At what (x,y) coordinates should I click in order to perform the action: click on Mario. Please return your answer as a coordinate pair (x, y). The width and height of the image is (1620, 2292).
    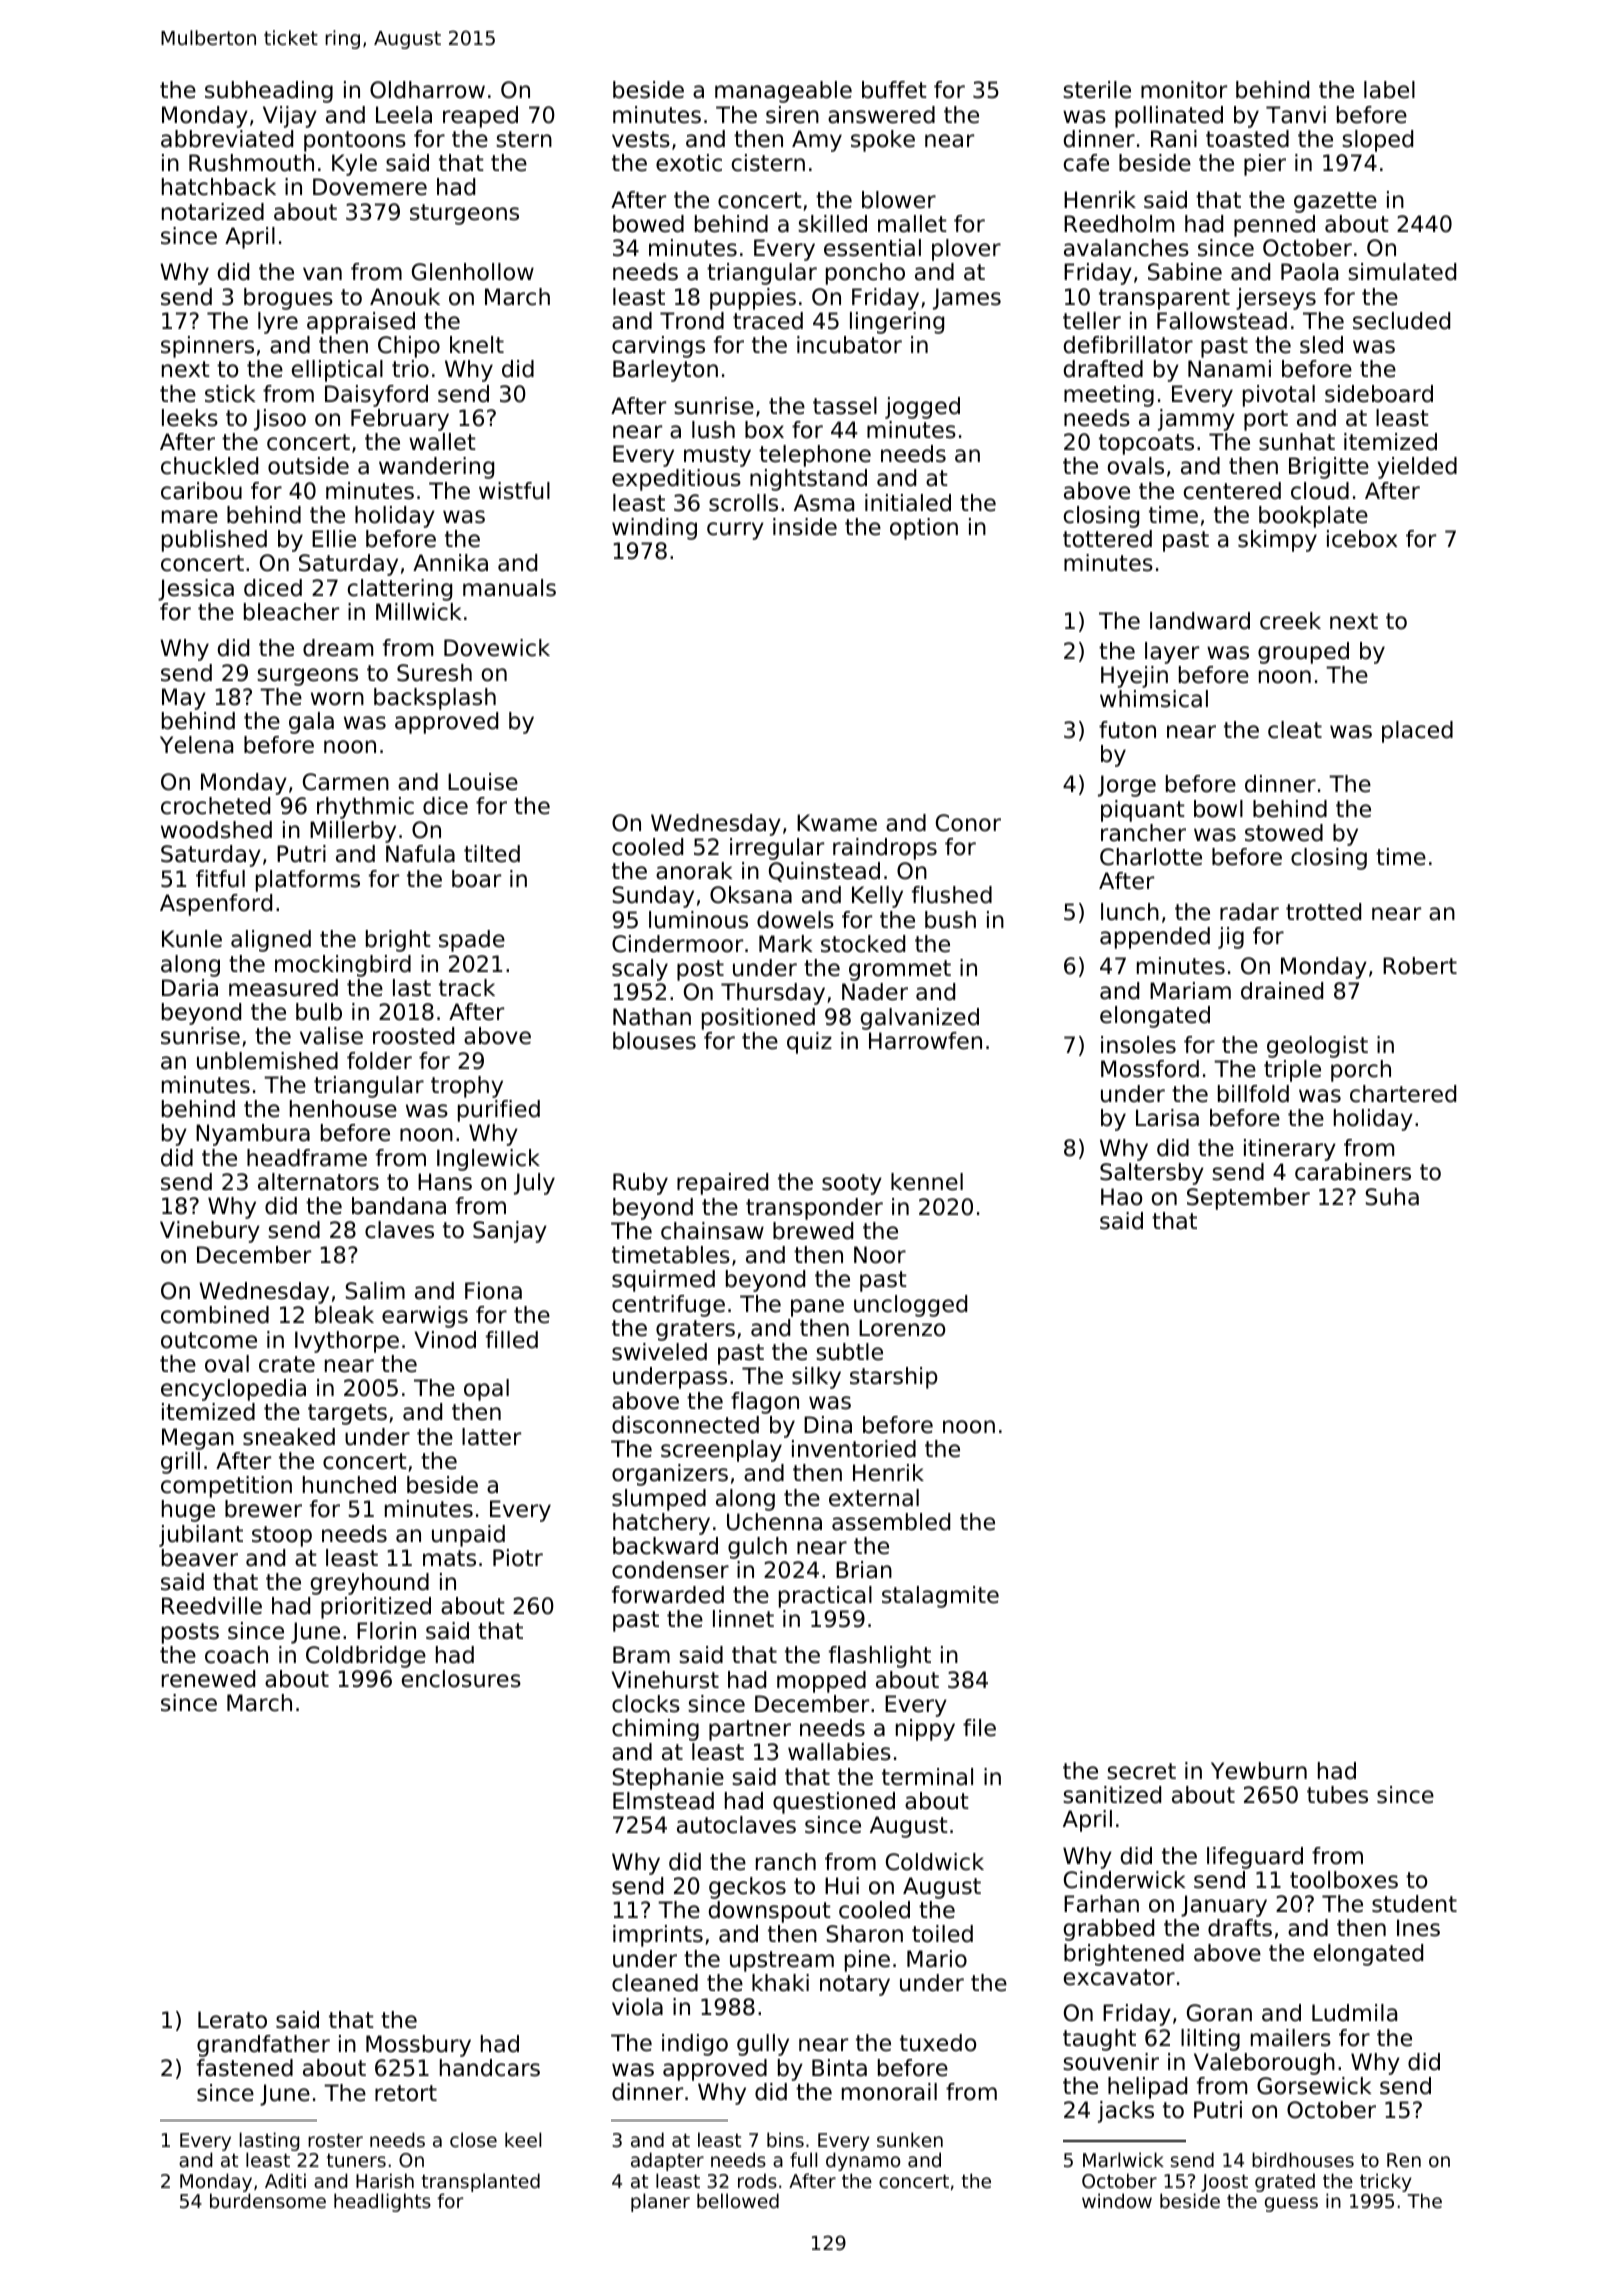
    Looking at the image, I should click on (937, 1959).
